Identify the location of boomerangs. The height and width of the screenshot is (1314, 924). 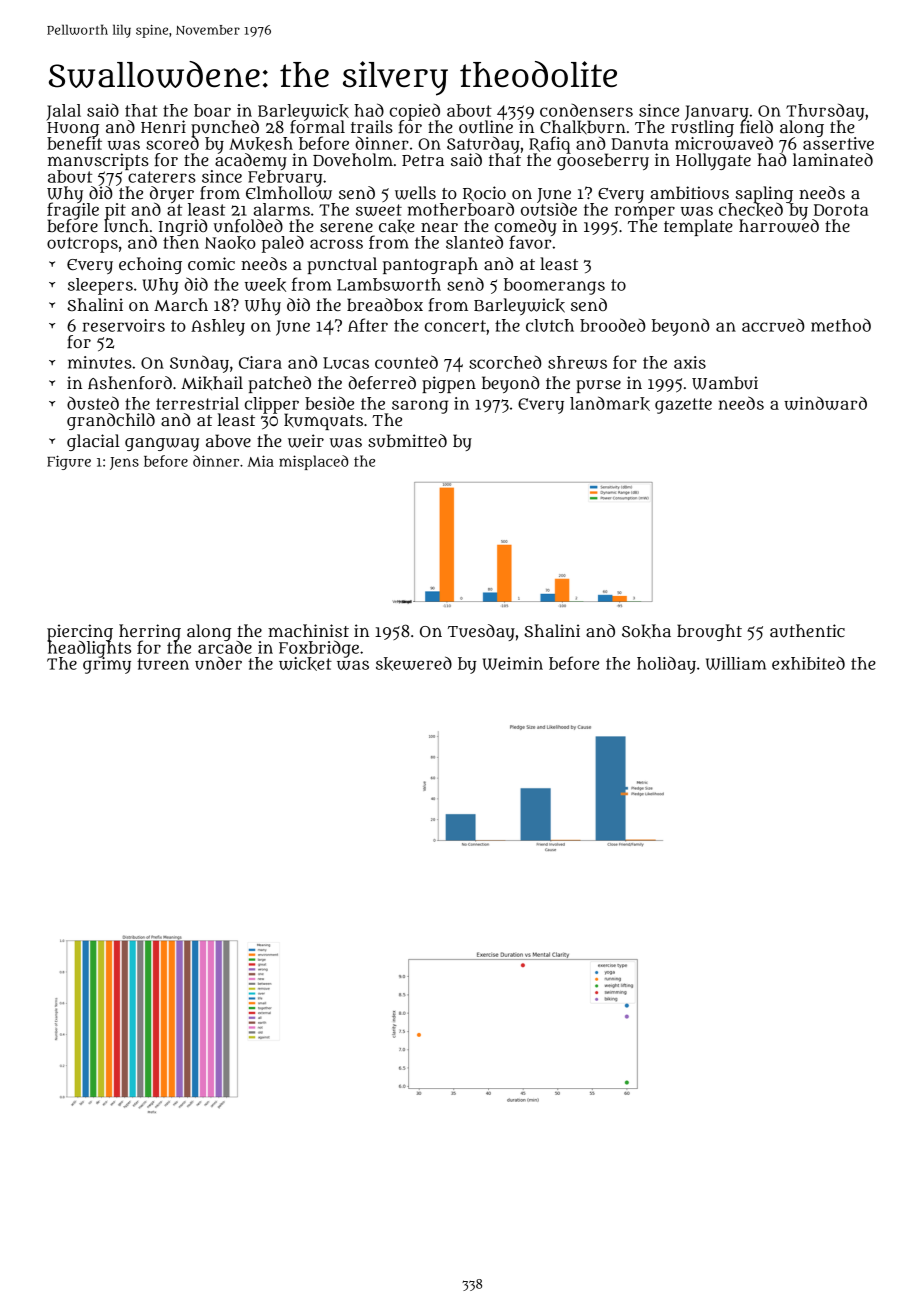
(554, 286).
